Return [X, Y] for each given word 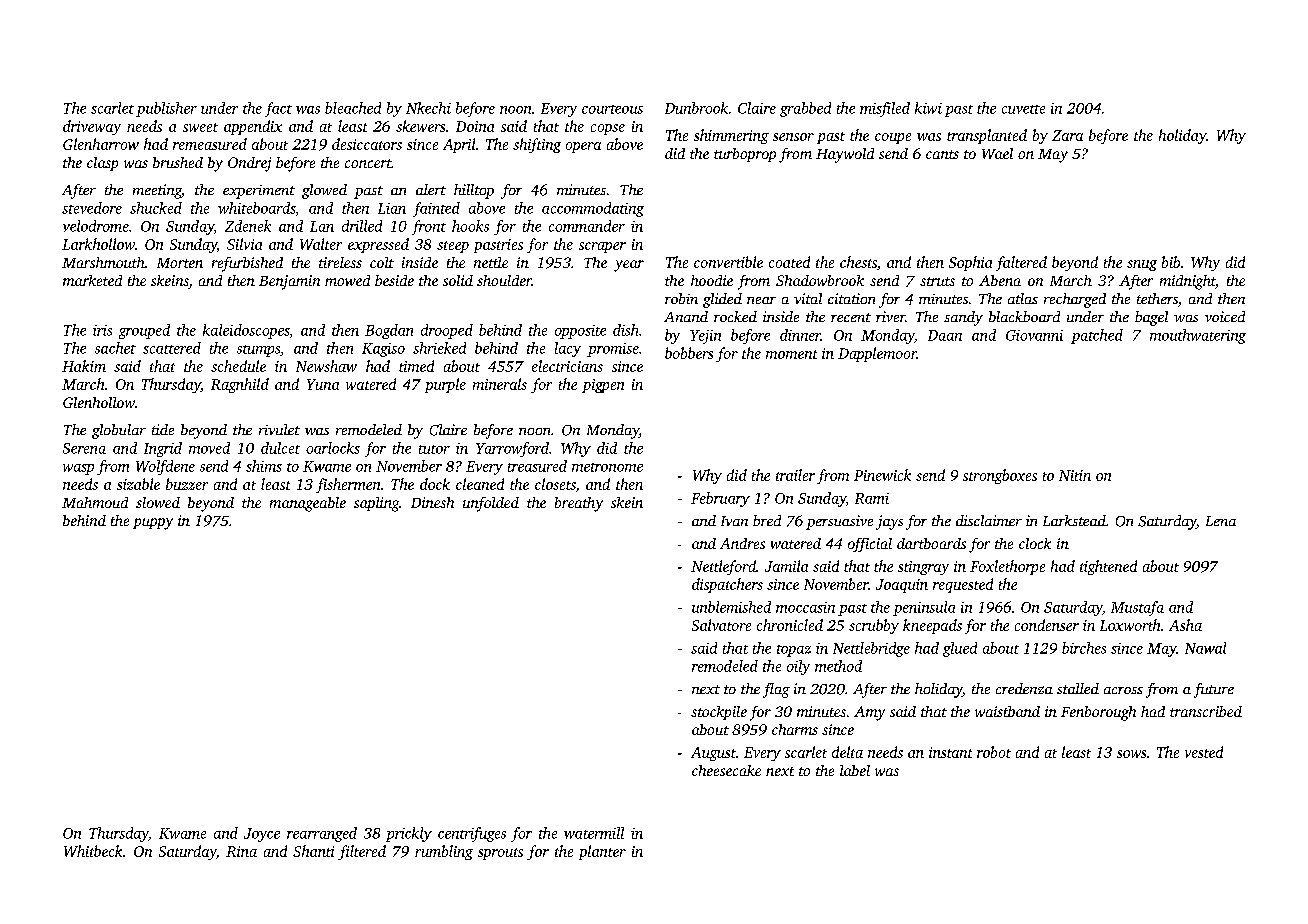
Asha [1185, 625]
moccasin [805, 607]
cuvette [1023, 109]
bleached [353, 108]
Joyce [262, 835]
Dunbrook [696, 108]
